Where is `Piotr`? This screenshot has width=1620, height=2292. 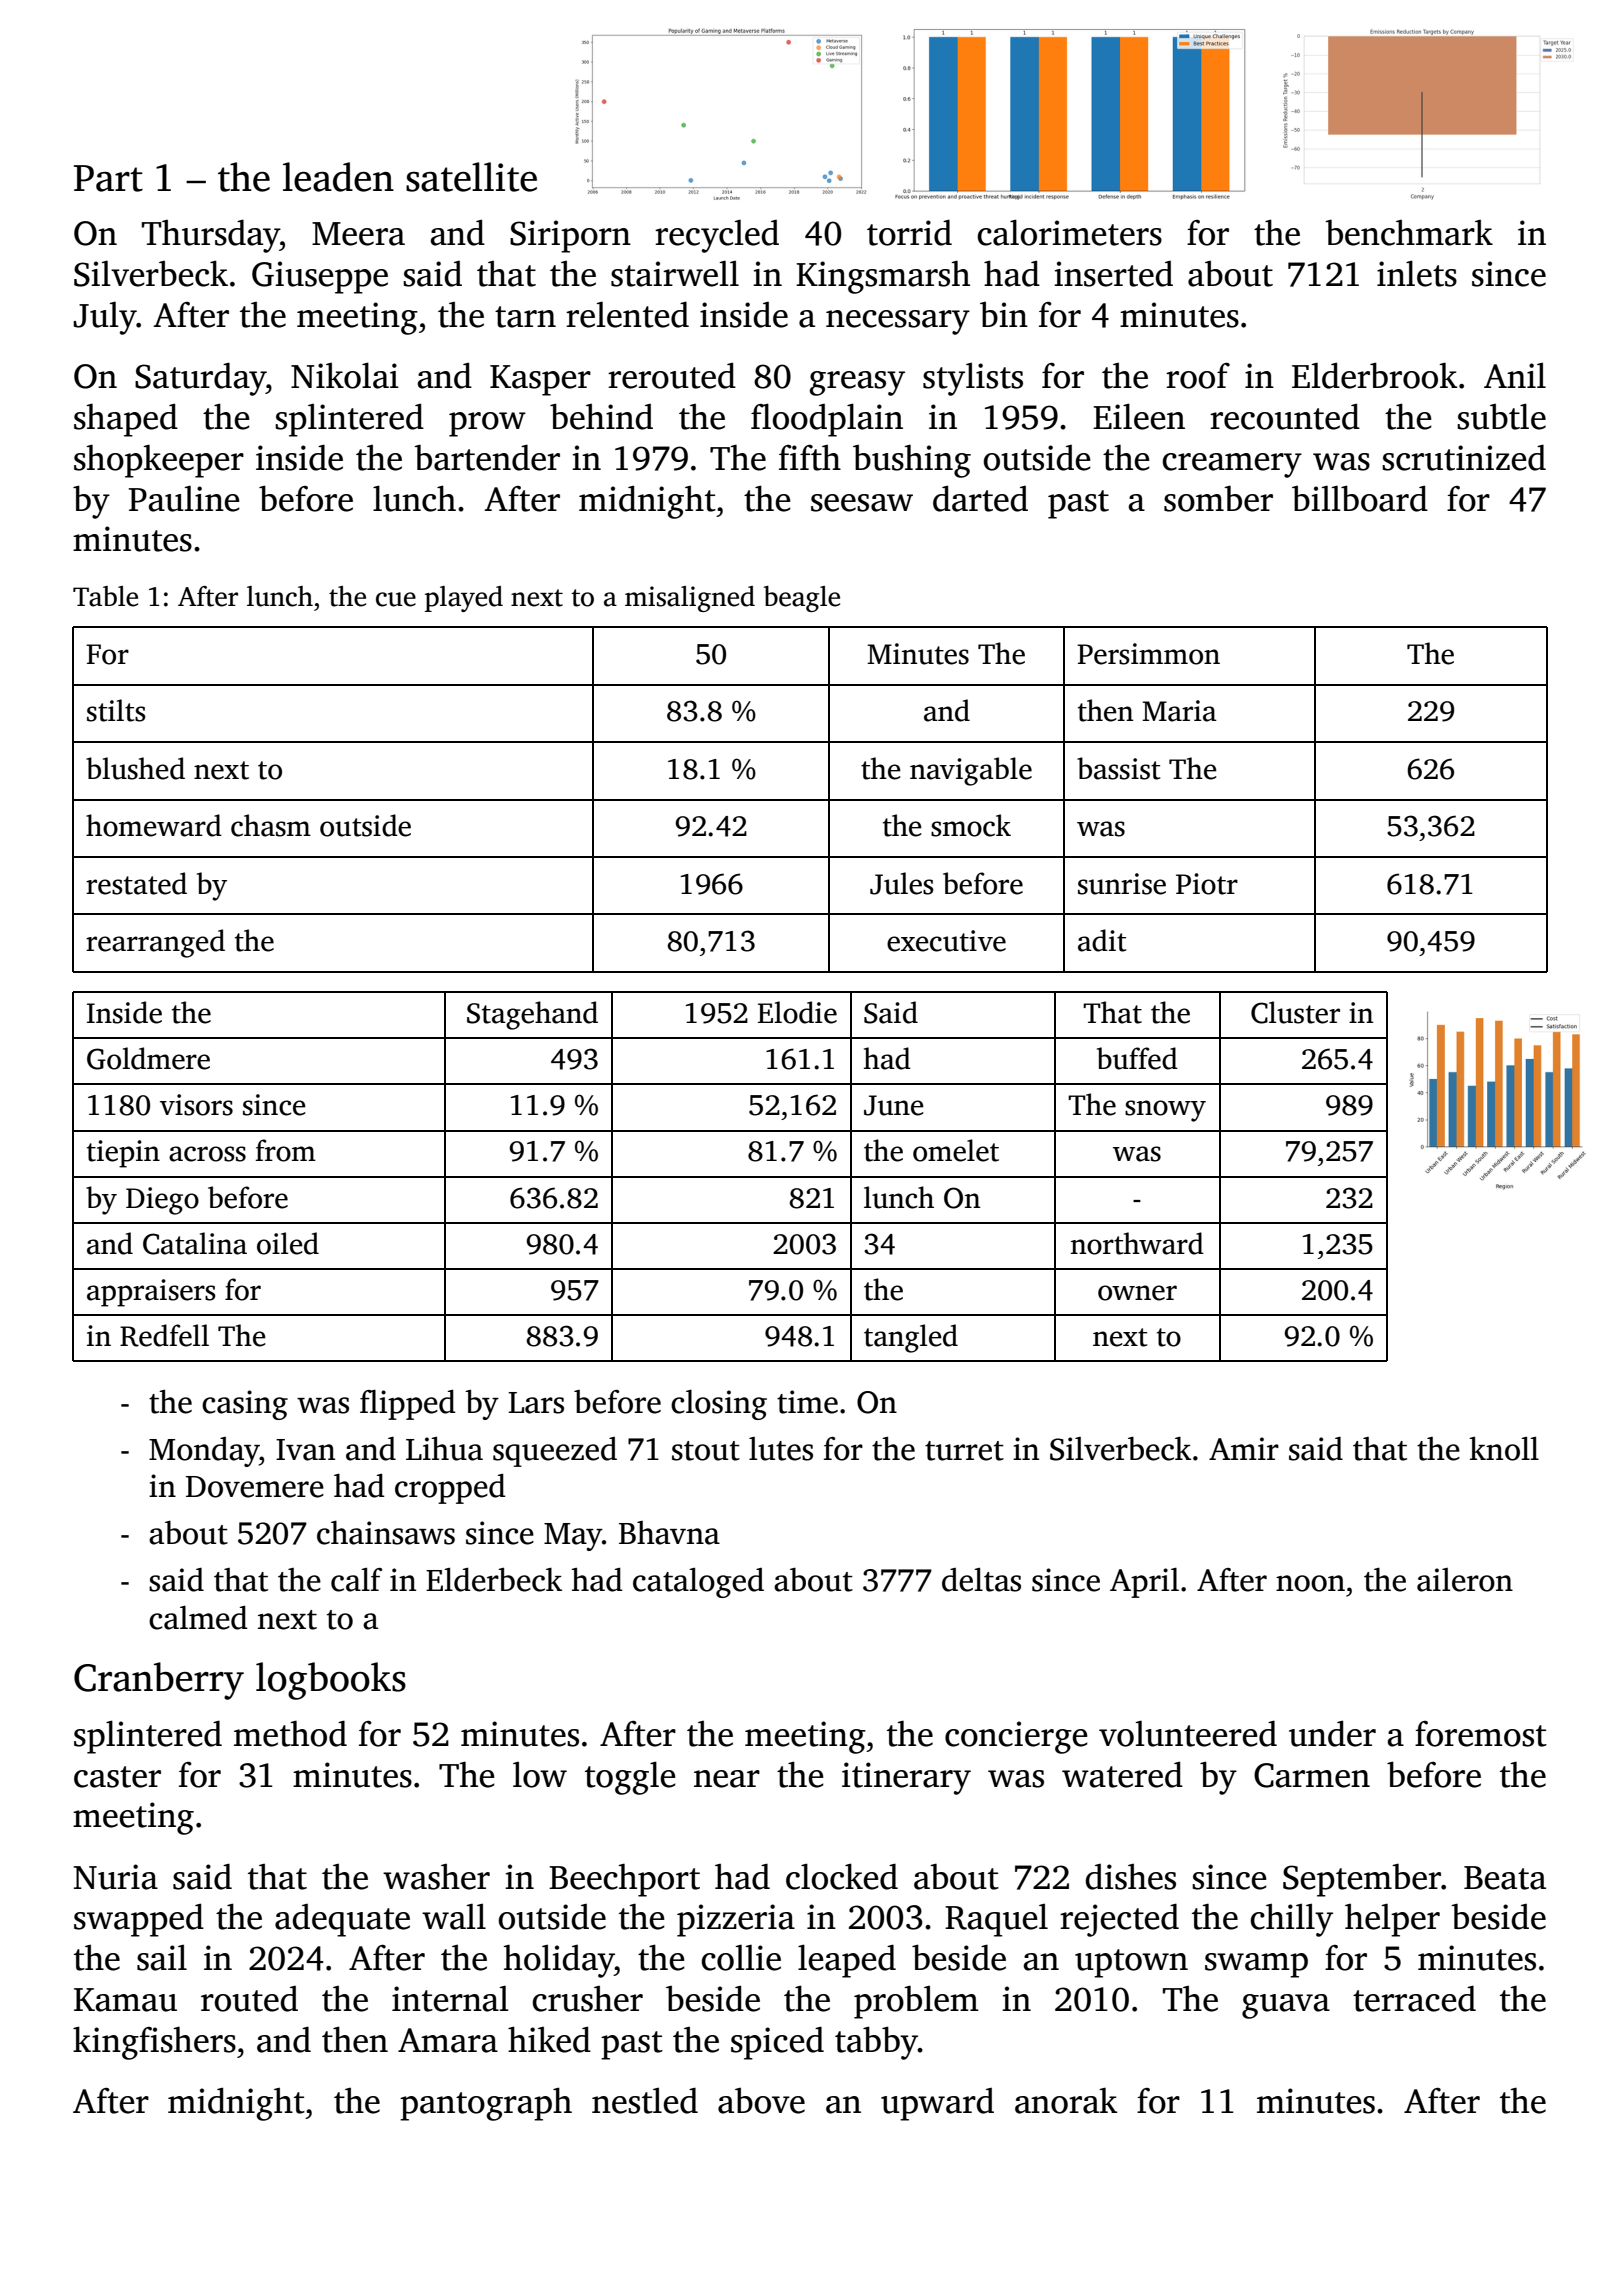
Piotr is located at coordinates (1207, 884).
